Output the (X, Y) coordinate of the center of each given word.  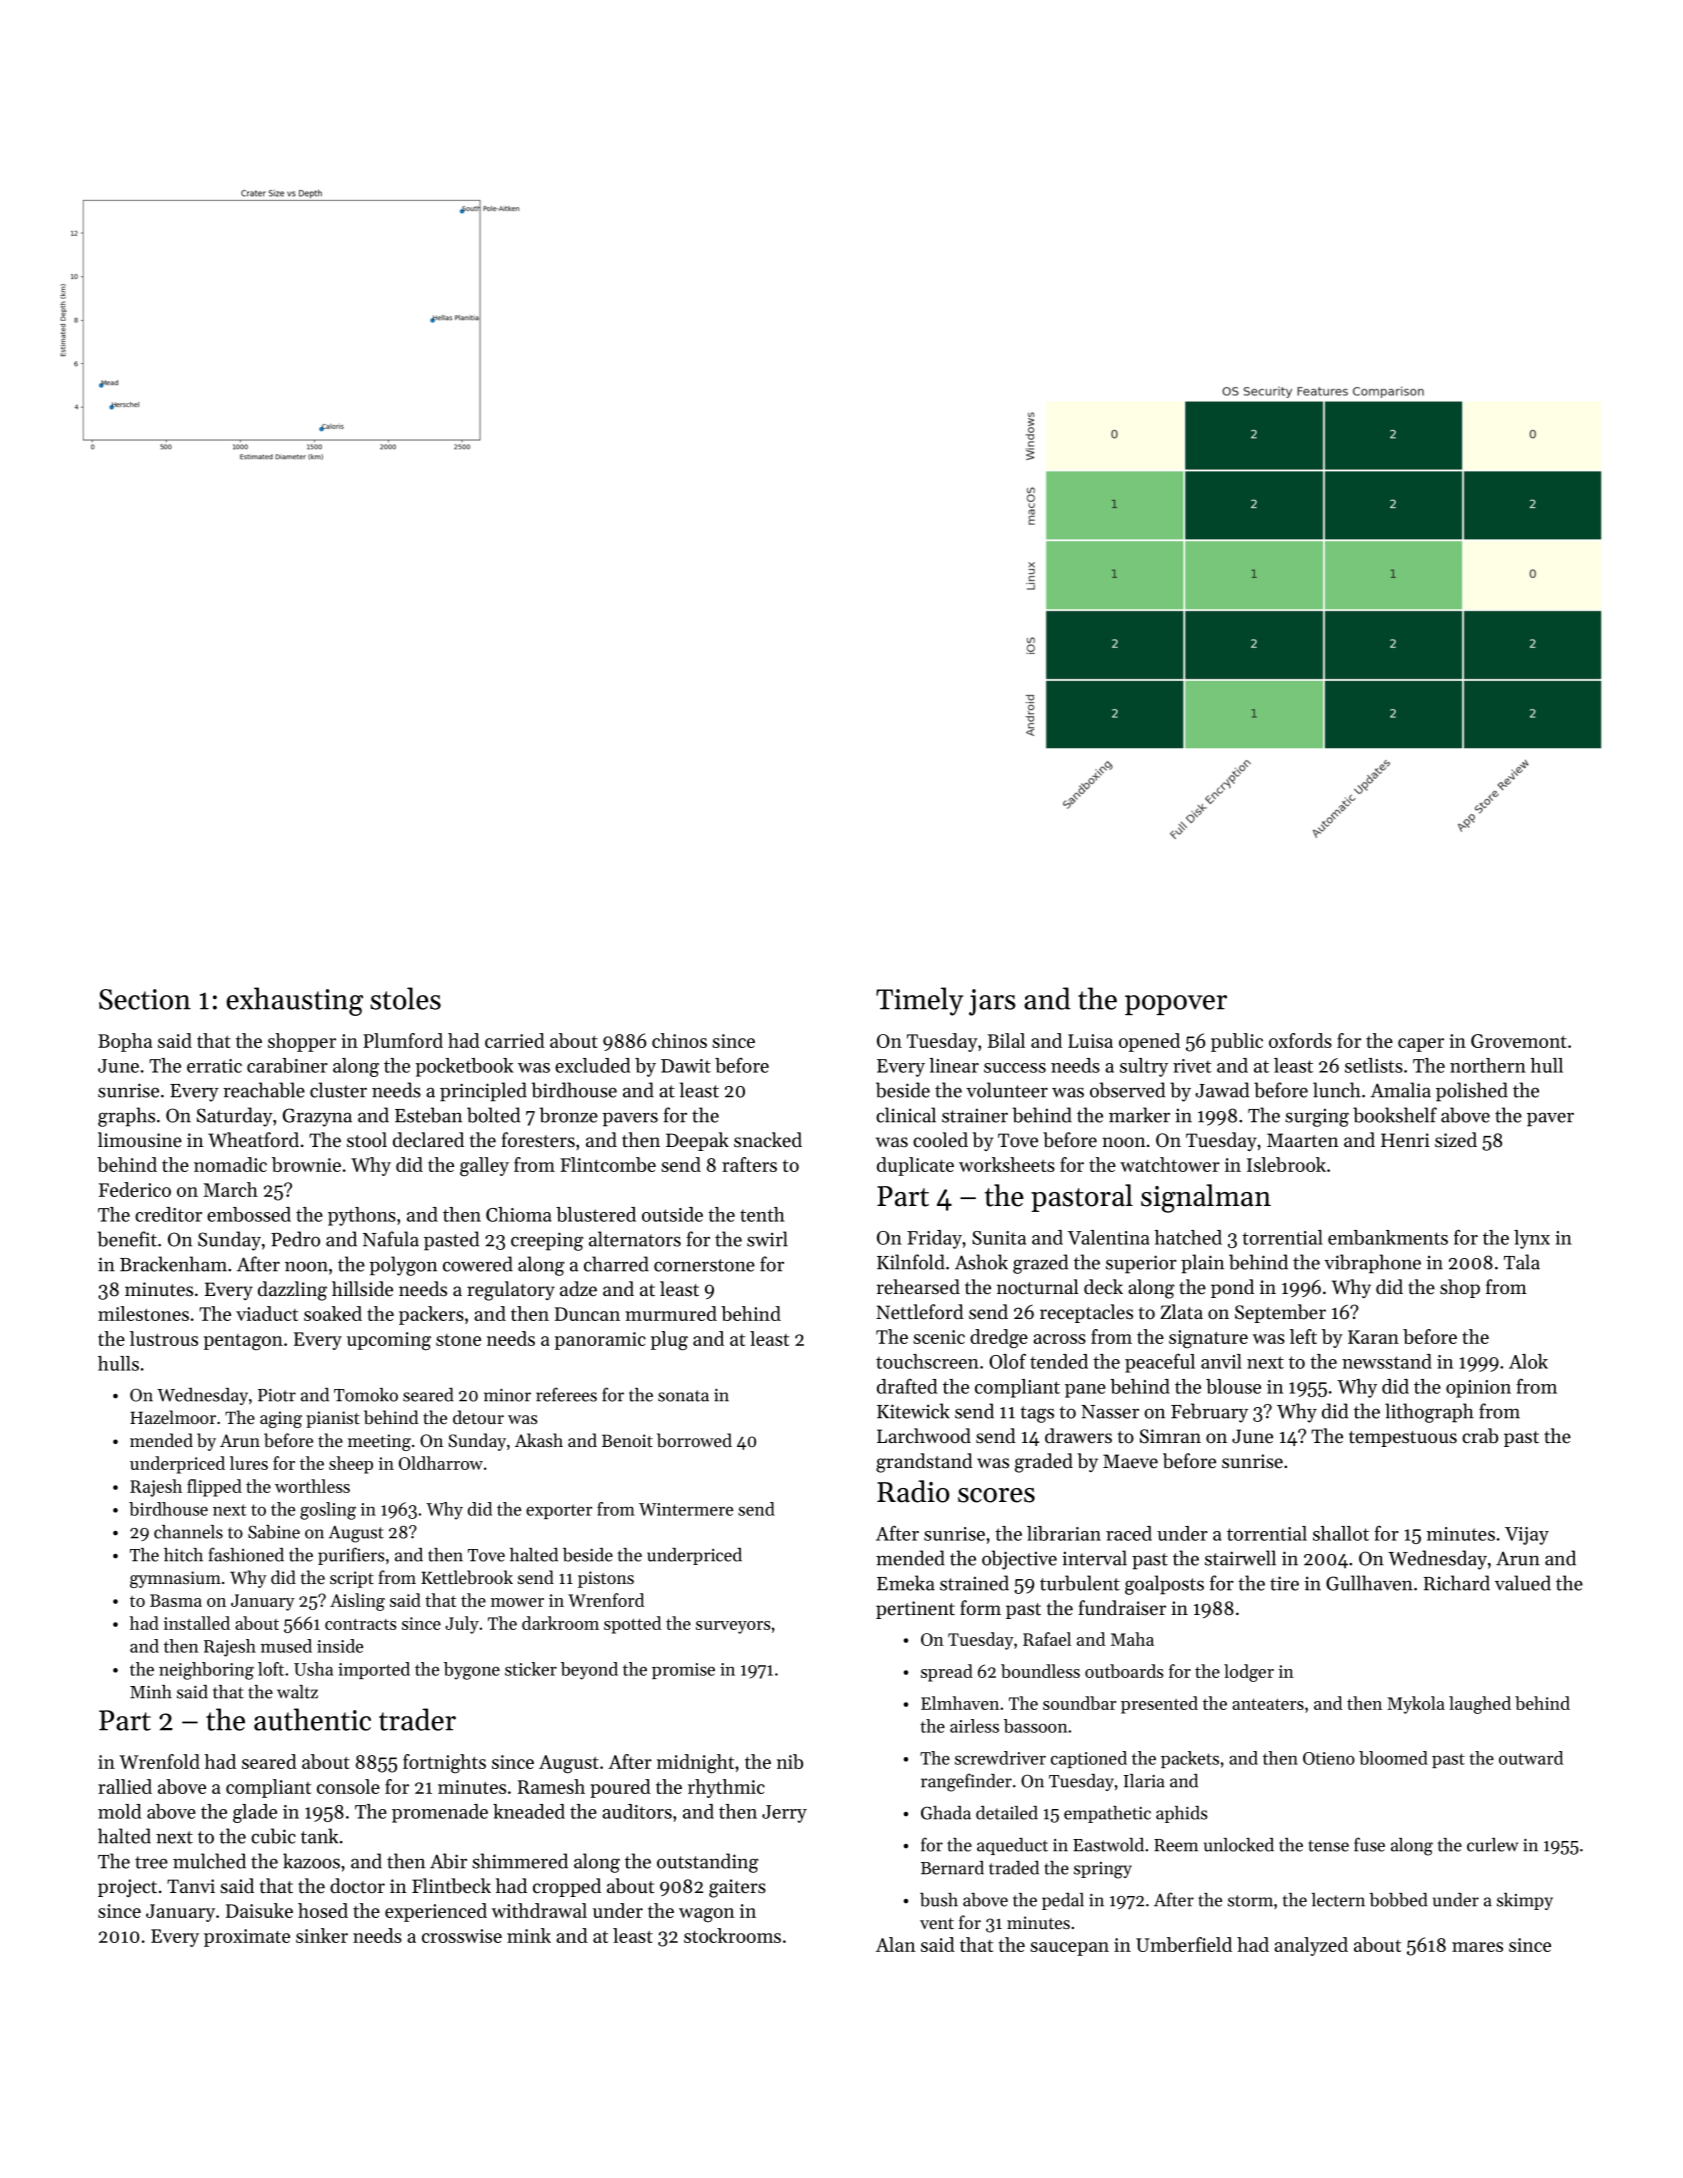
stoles (405, 998)
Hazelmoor (173, 1417)
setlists (1374, 1065)
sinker (322, 1935)
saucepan (1069, 1949)
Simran (1170, 1436)
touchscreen (927, 1361)
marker (1139, 1115)
